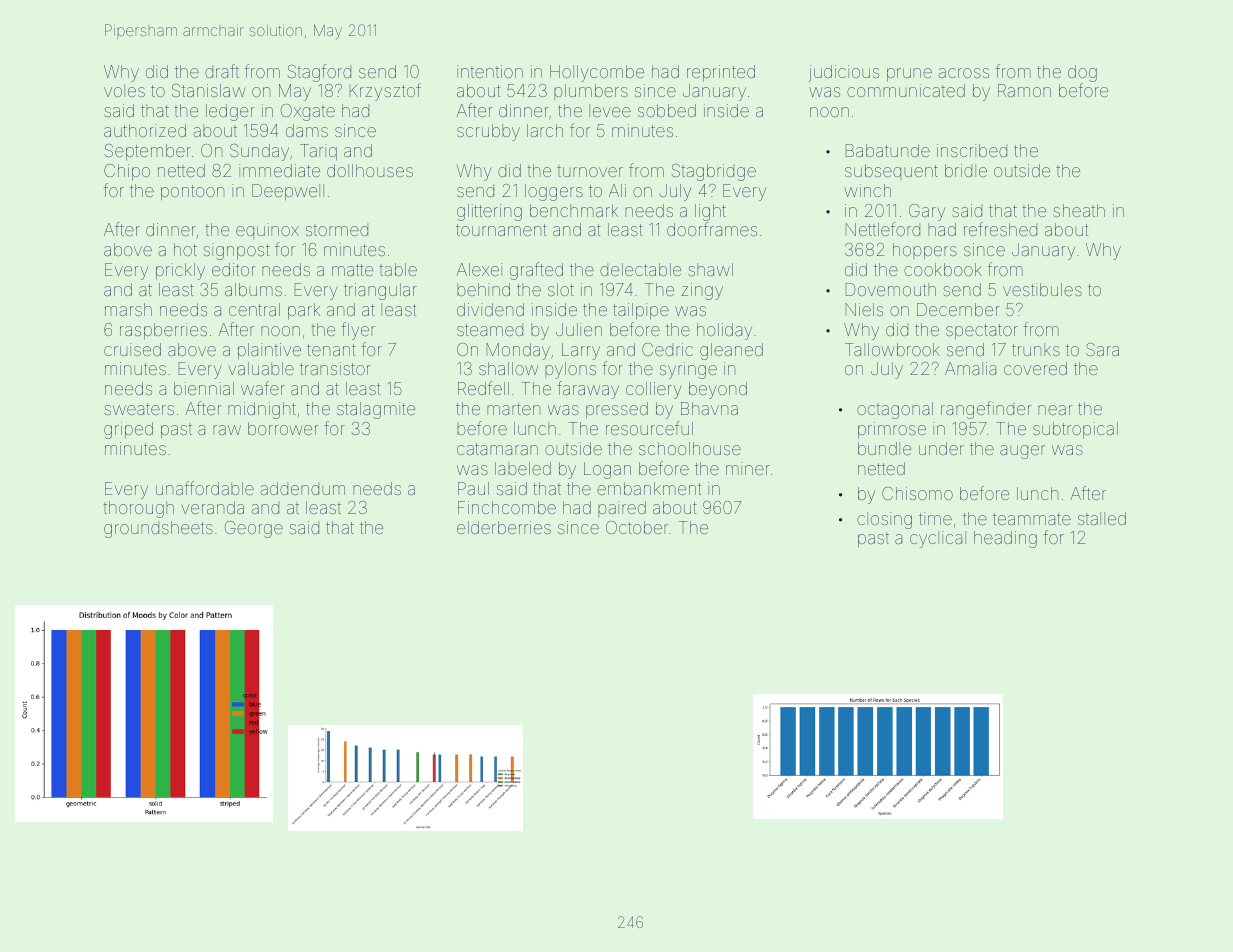 Image resolution: width=1233 pixels, height=952 pixels. I want to click on Stanislaw, so click(209, 90).
